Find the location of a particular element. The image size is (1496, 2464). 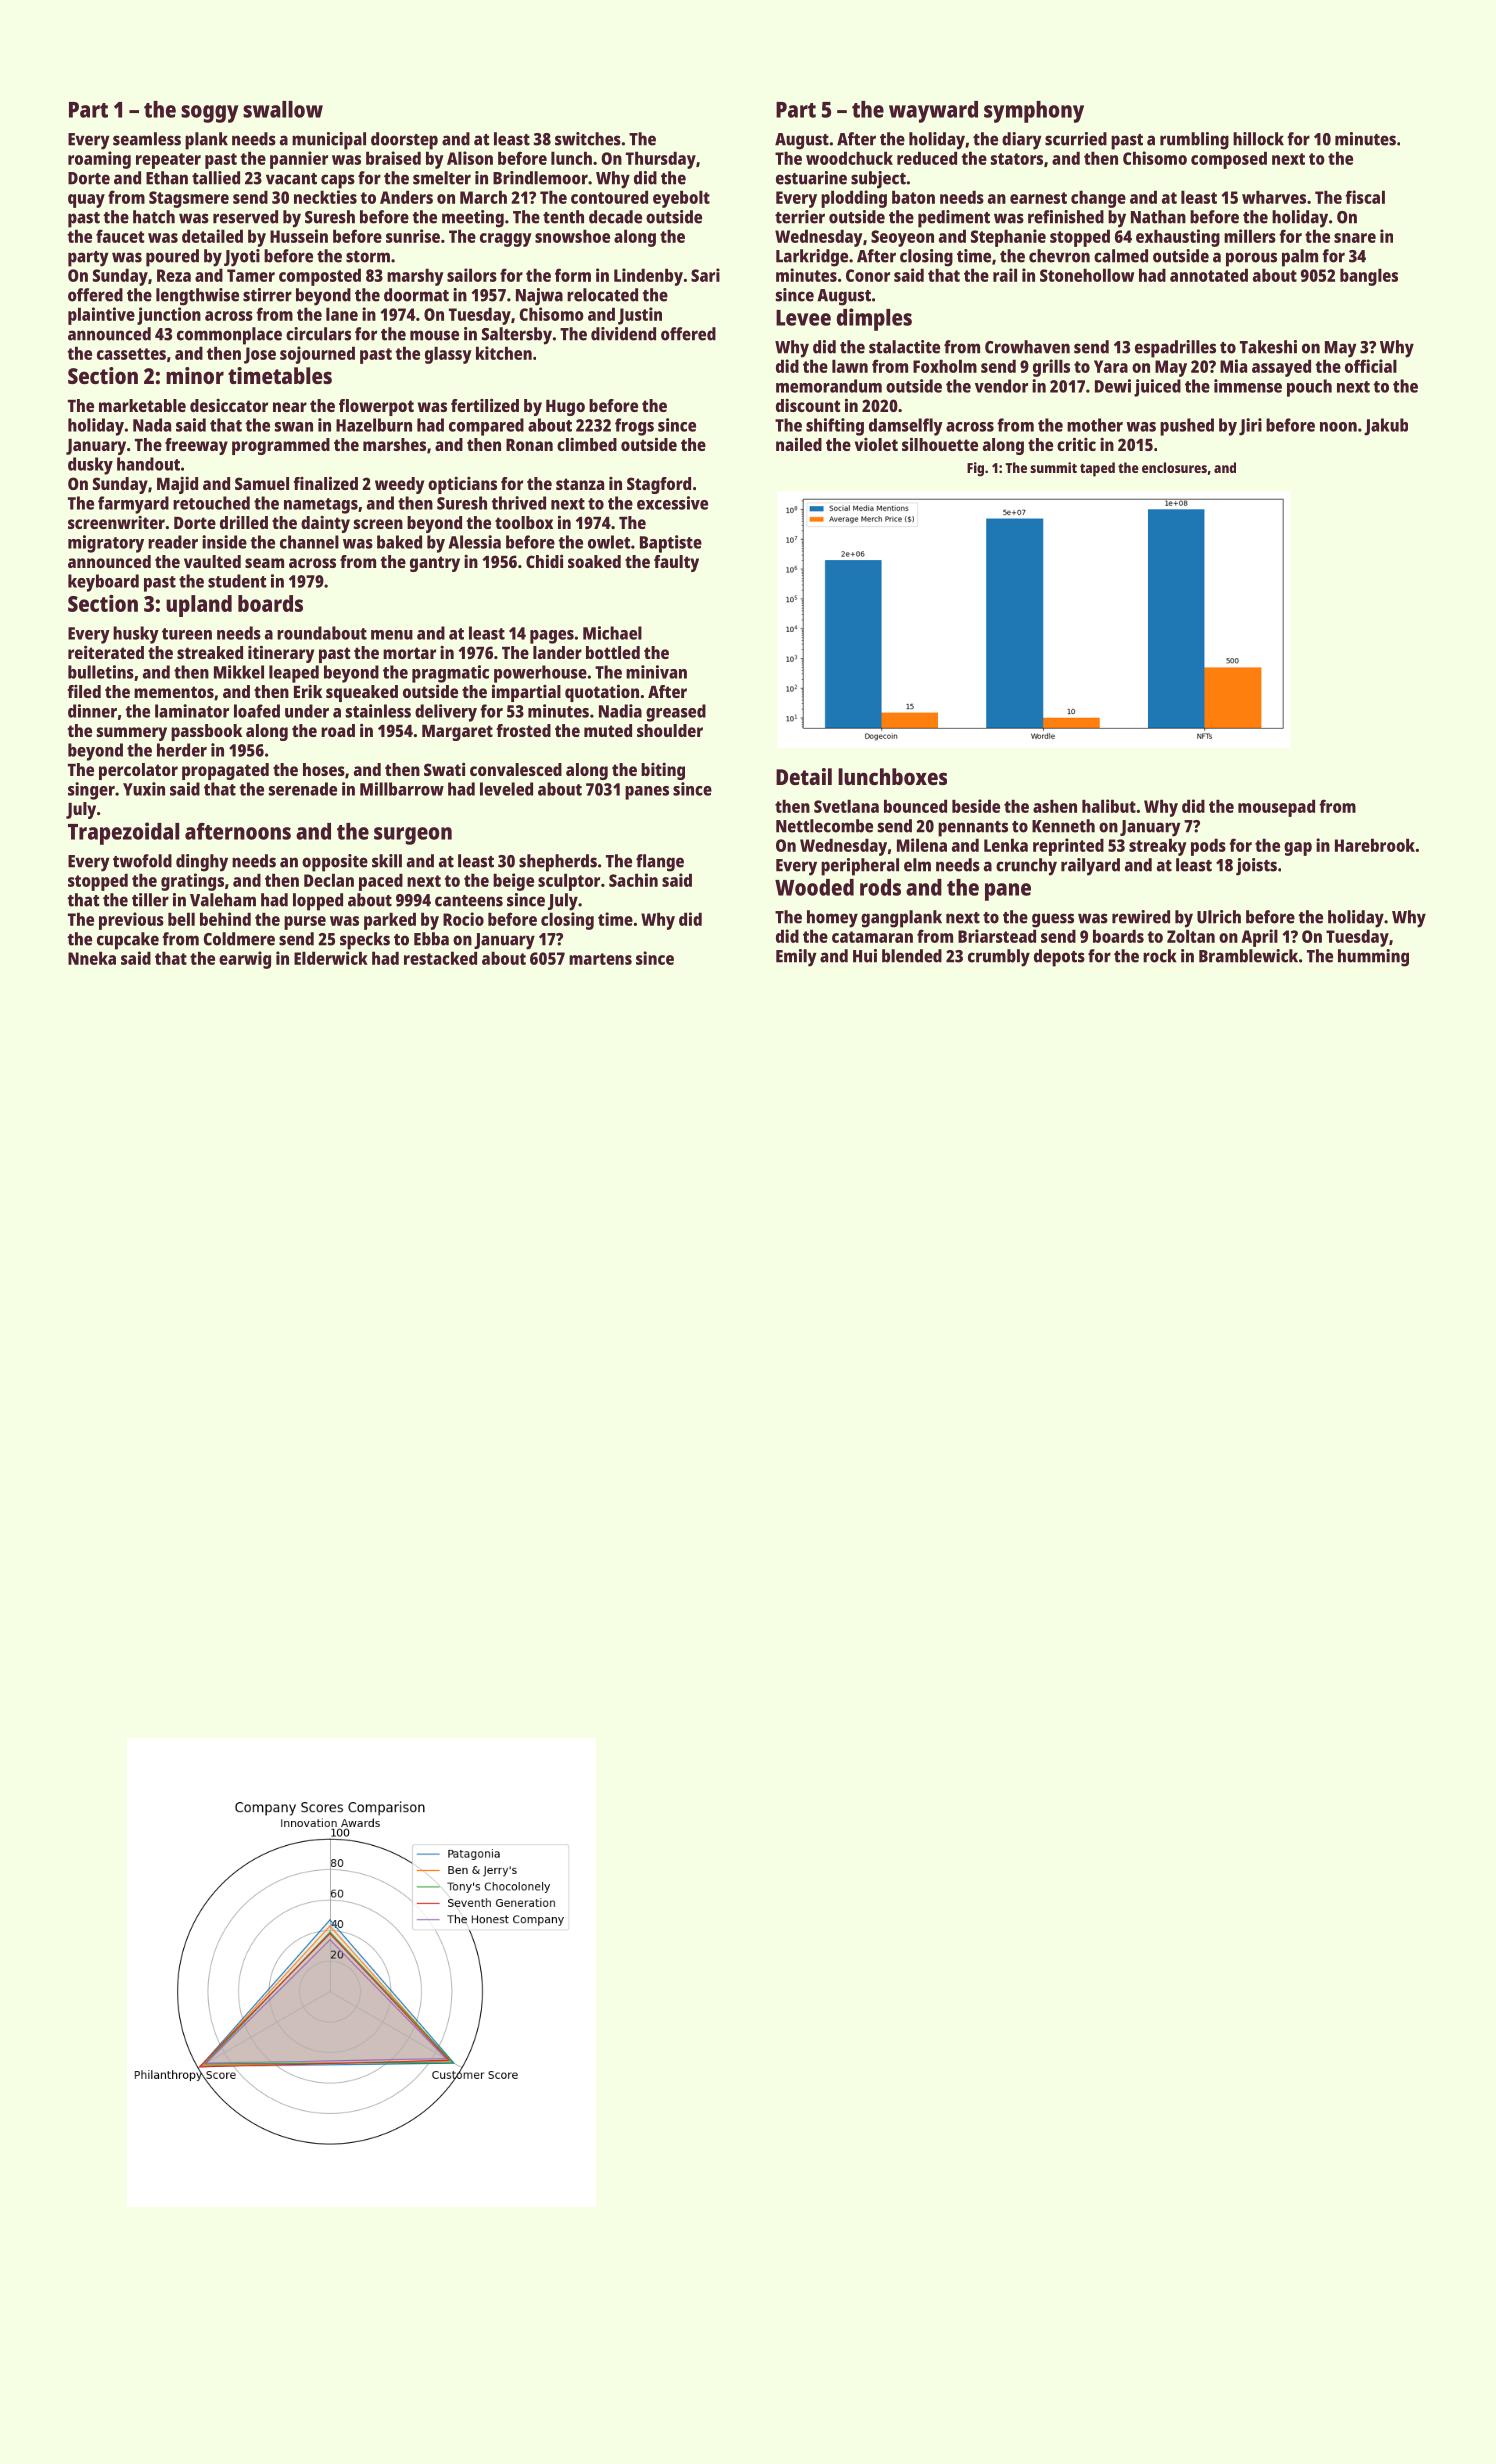

Harebrook is located at coordinates (1375, 845).
